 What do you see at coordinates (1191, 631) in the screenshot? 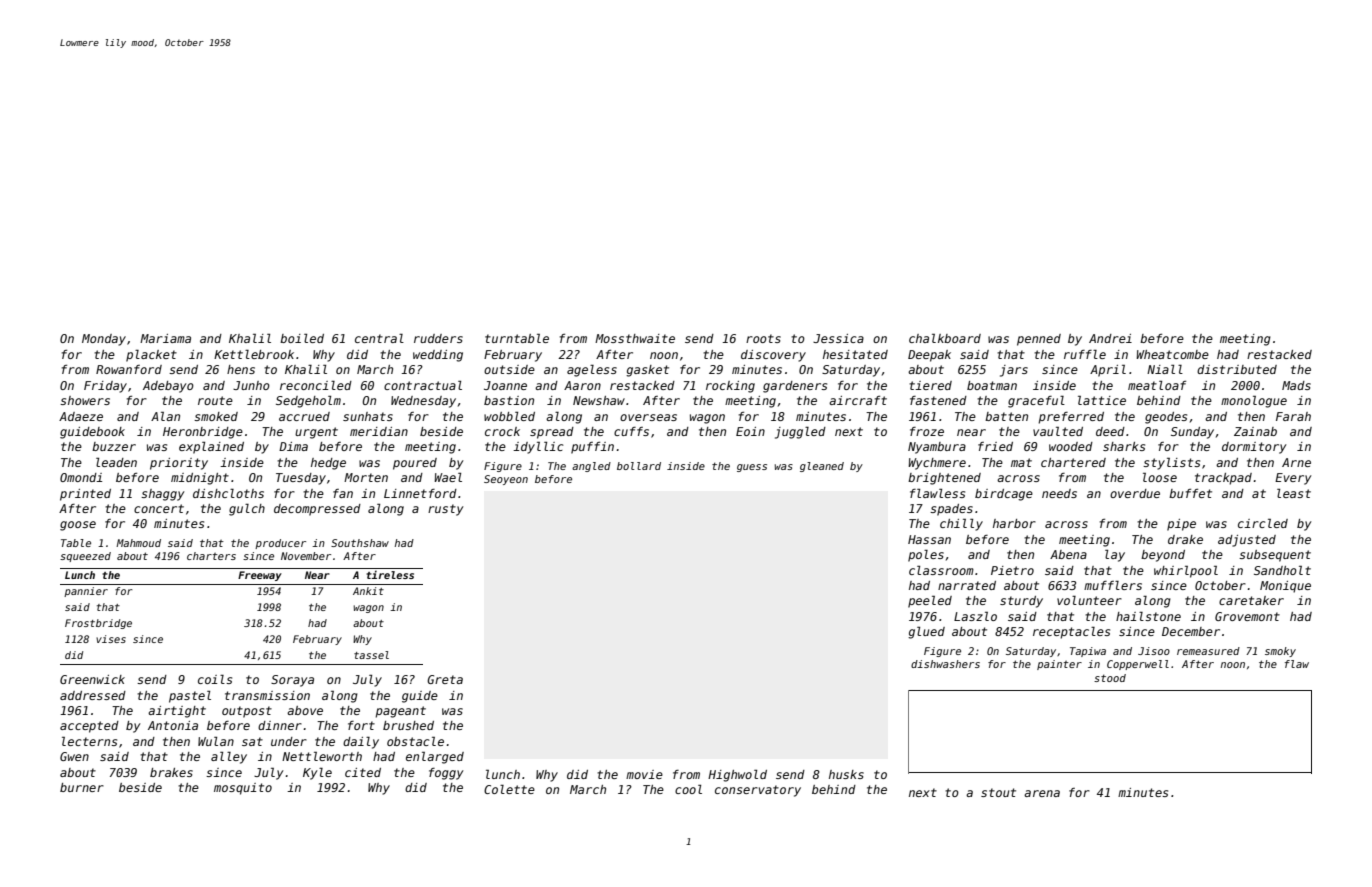
I see `December` at bounding box center [1191, 631].
